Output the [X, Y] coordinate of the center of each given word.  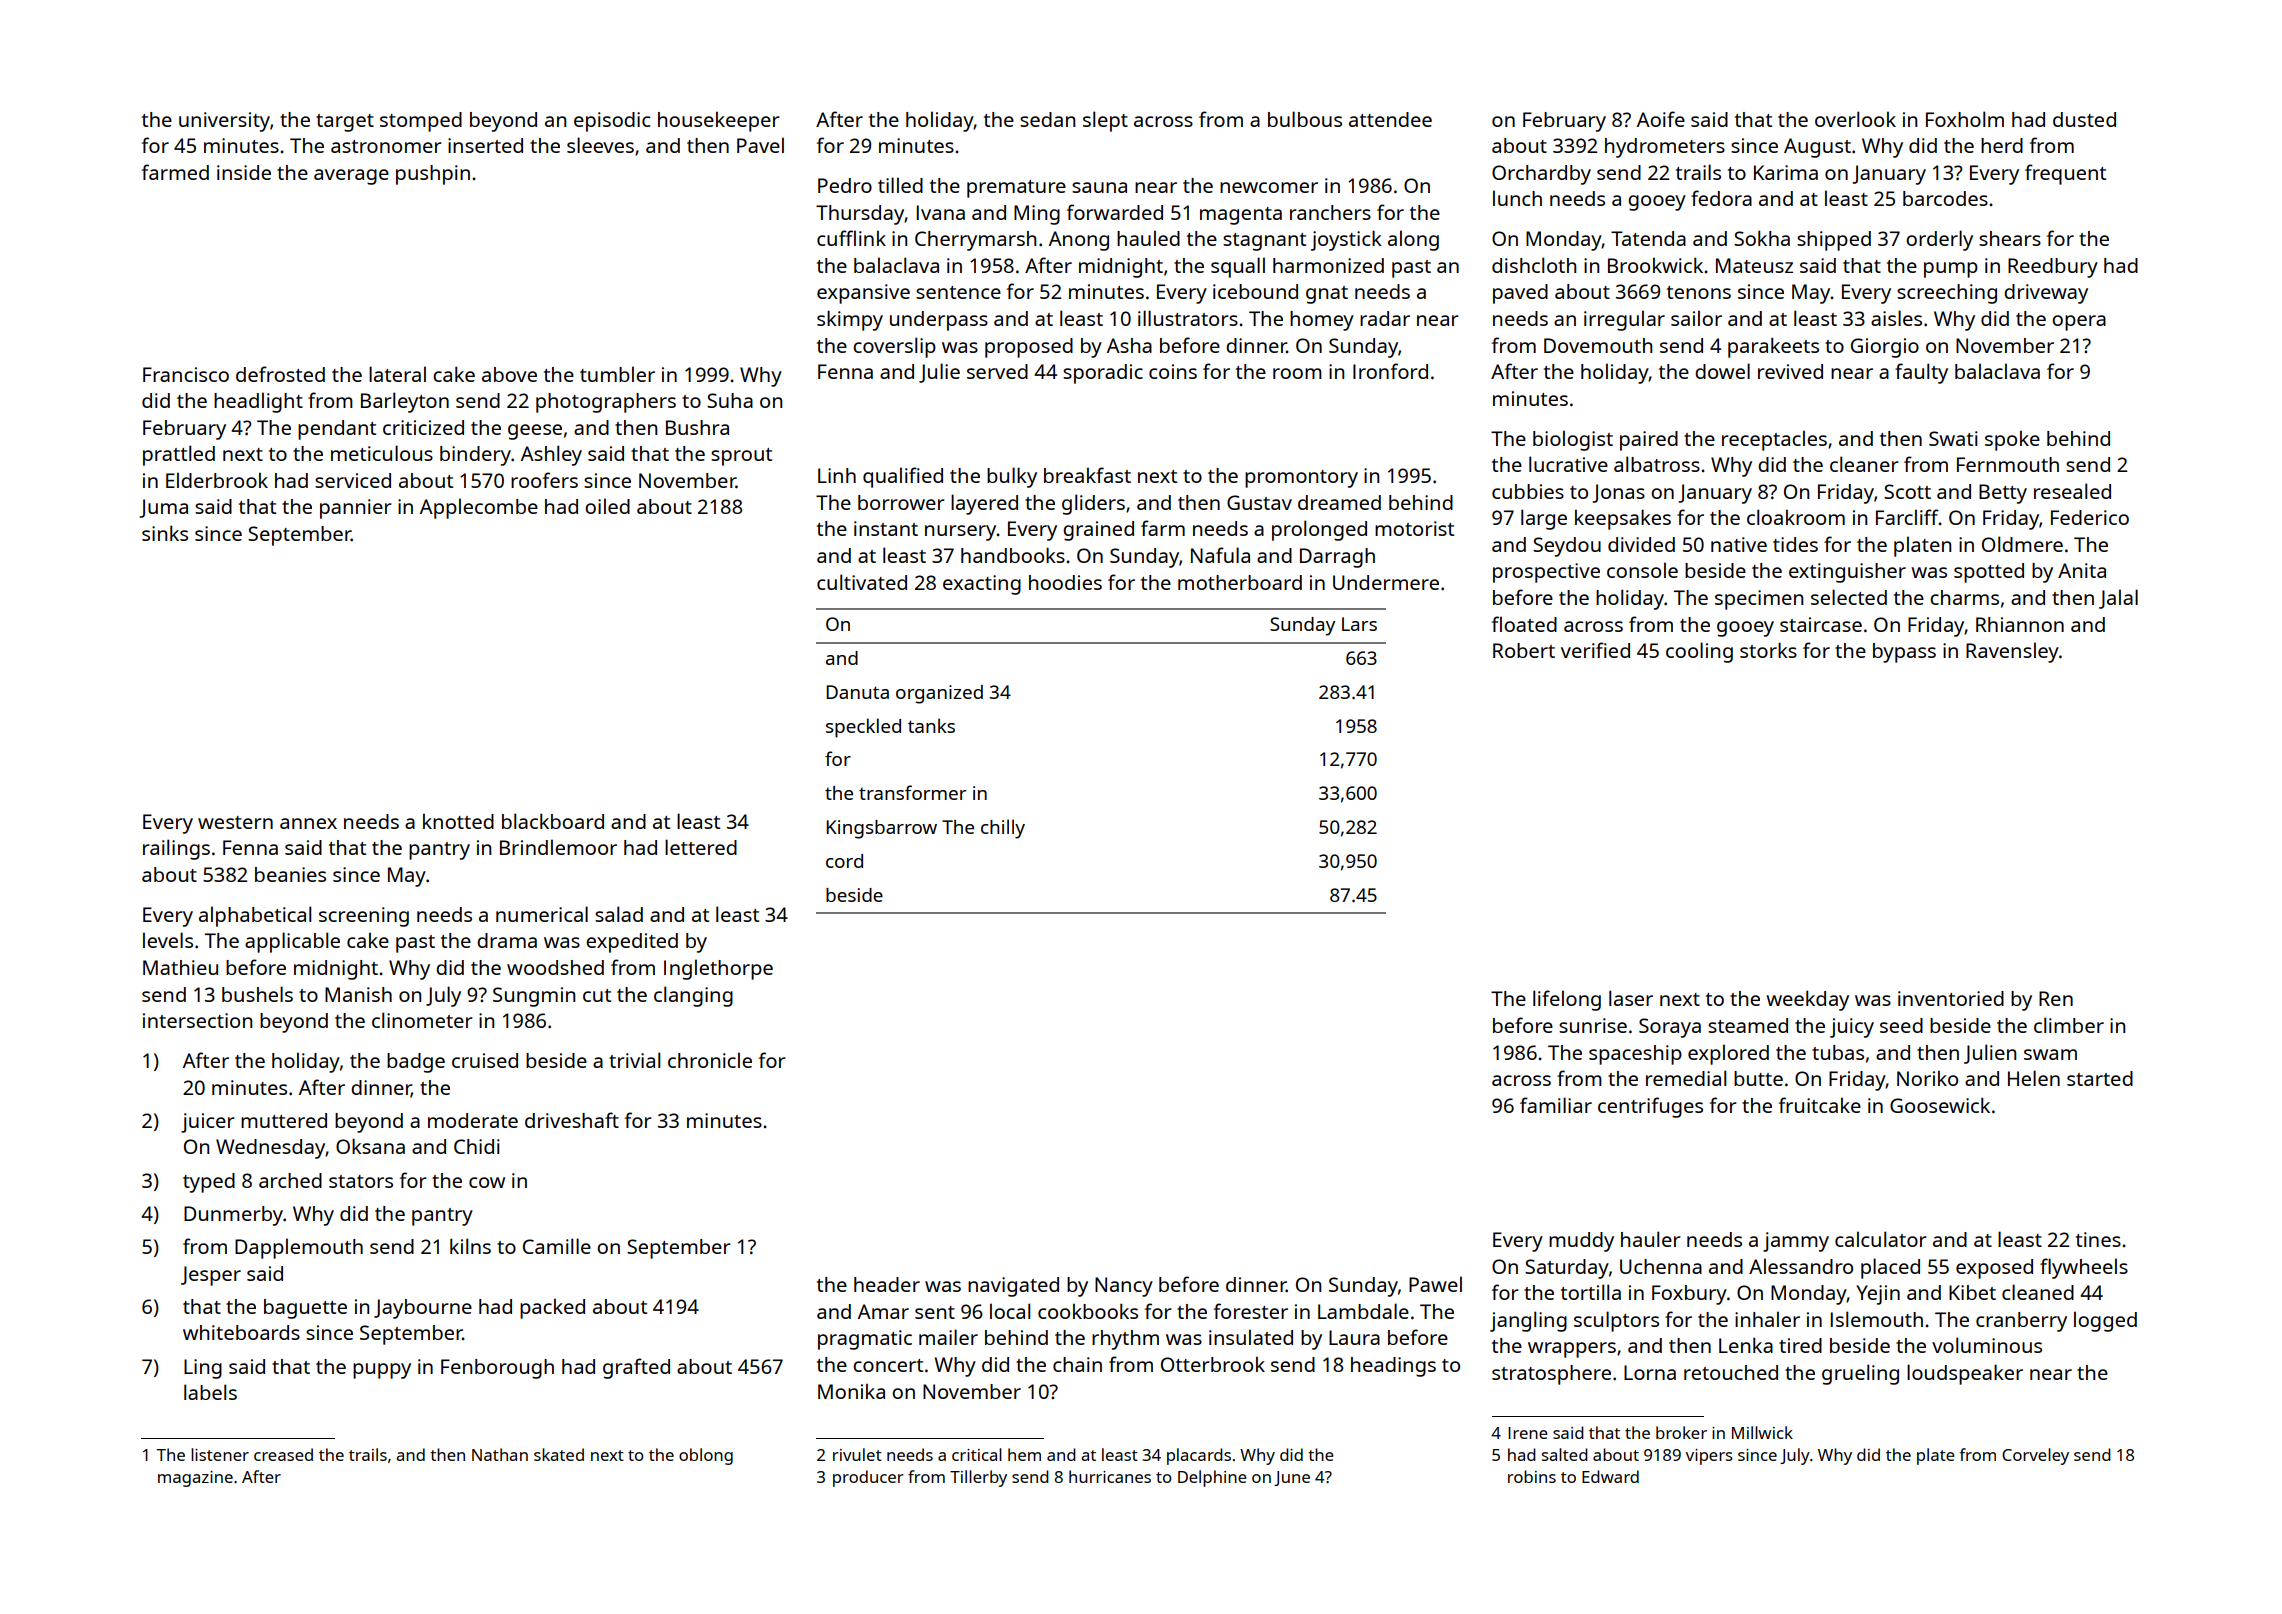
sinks [165, 533]
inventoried [1951, 998]
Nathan [500, 1454]
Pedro [845, 185]
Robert [1524, 650]
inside [244, 172]
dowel [1722, 371]
